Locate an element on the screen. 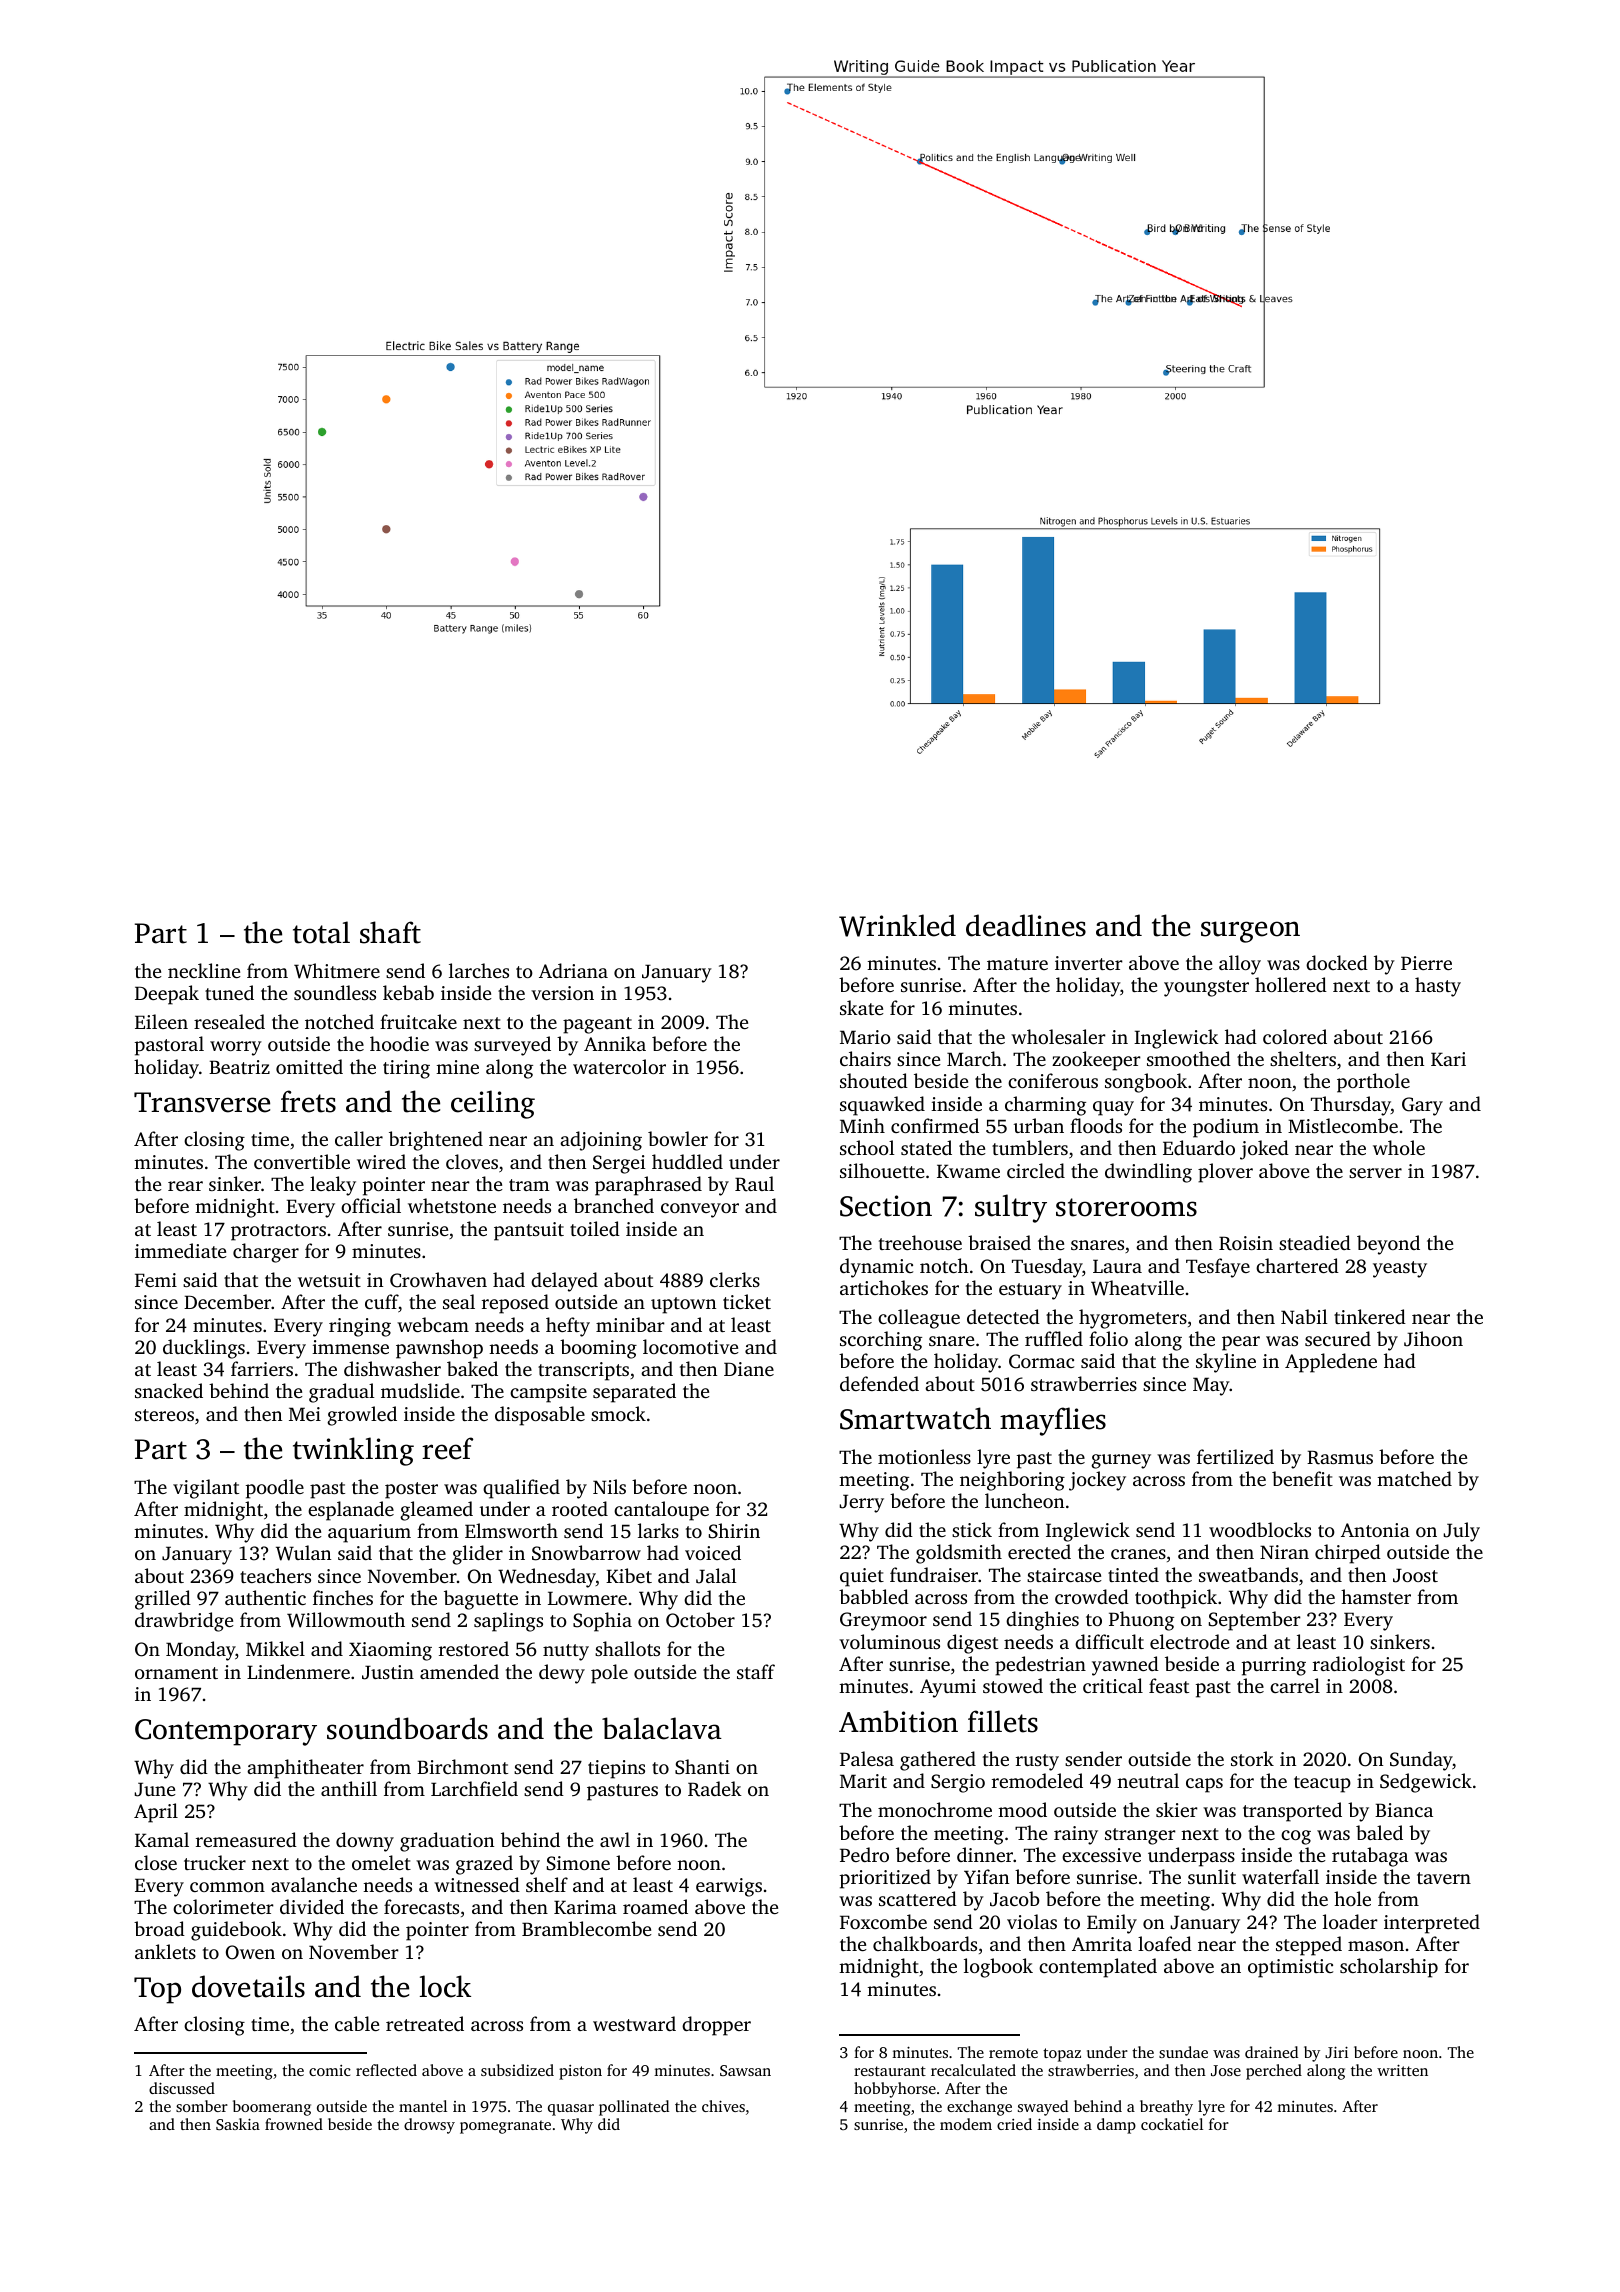 The width and height of the screenshot is (1620, 2292). shaft is located at coordinates (390, 932).
